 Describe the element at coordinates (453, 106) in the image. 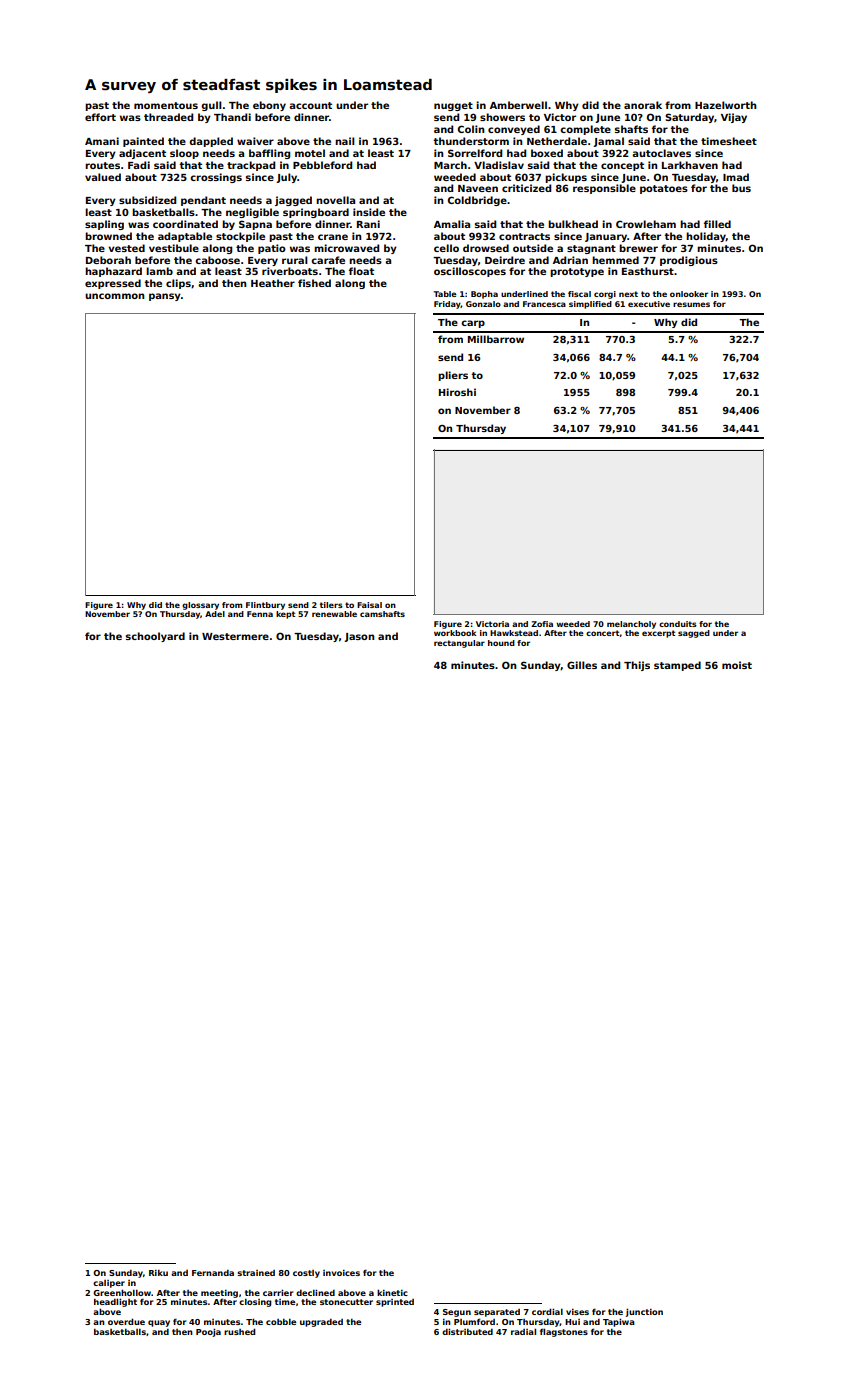

I see `nugget` at that location.
